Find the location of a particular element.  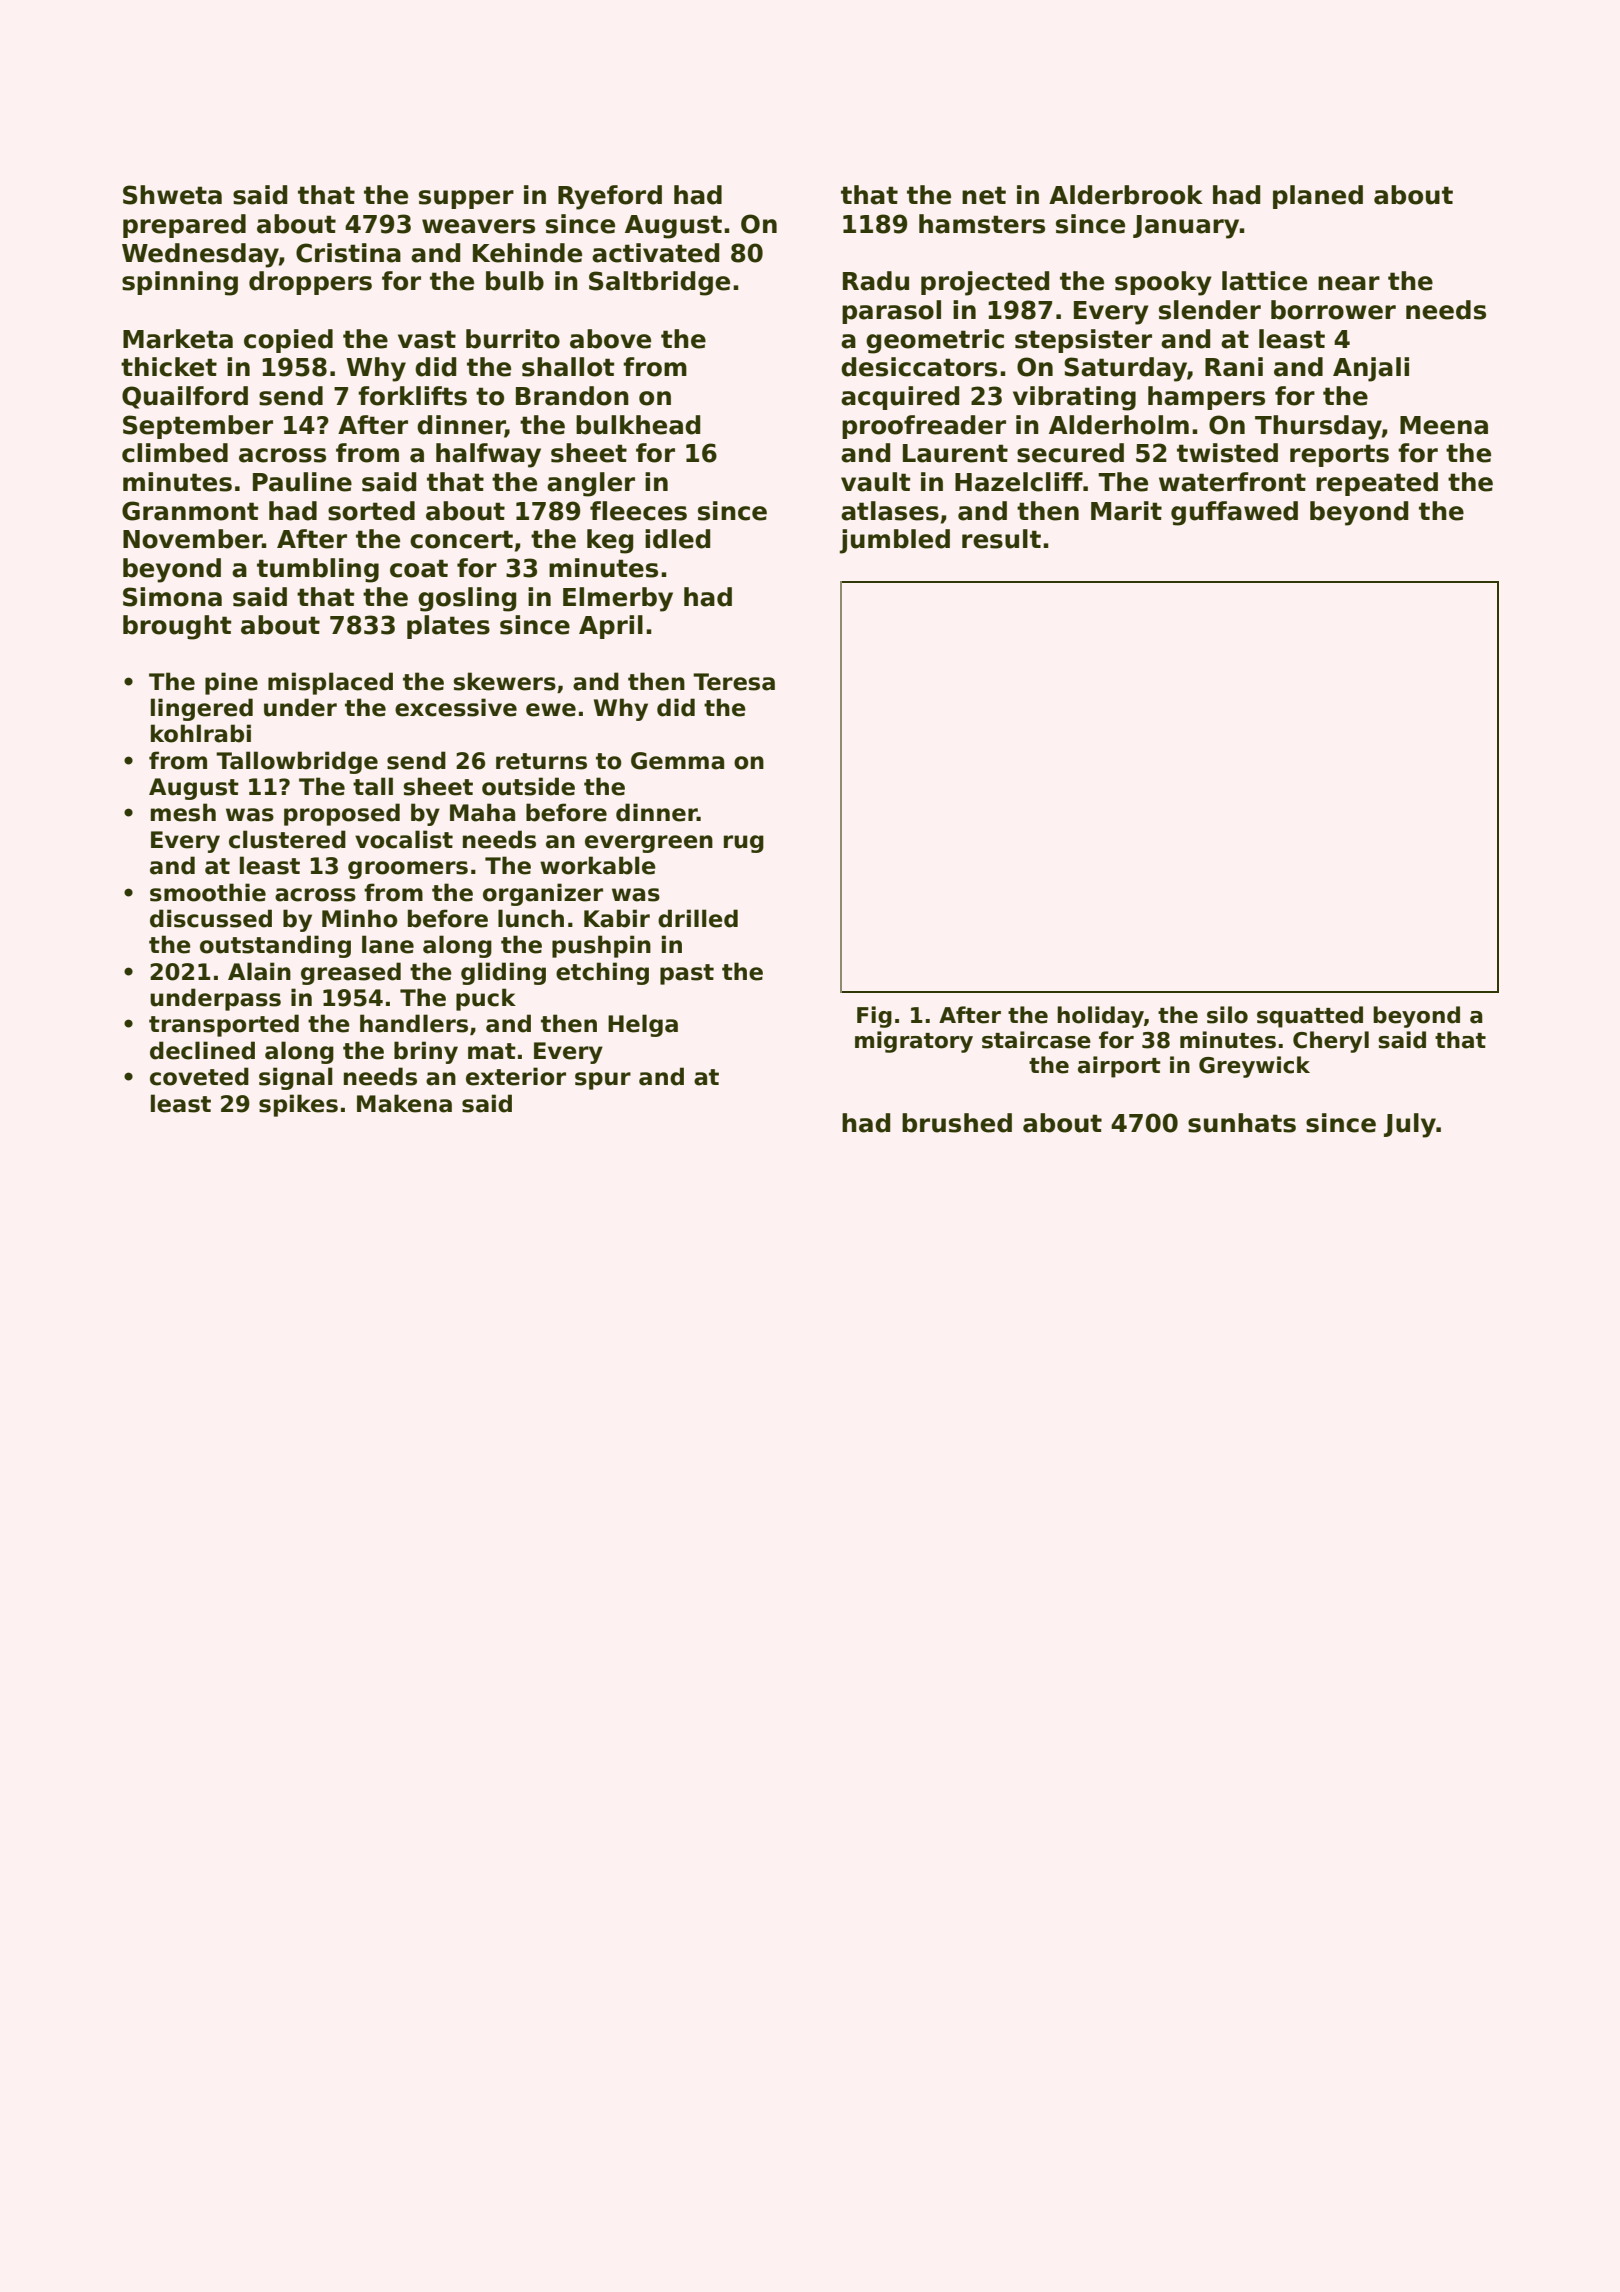

holiday is located at coordinates (1100, 1017).
